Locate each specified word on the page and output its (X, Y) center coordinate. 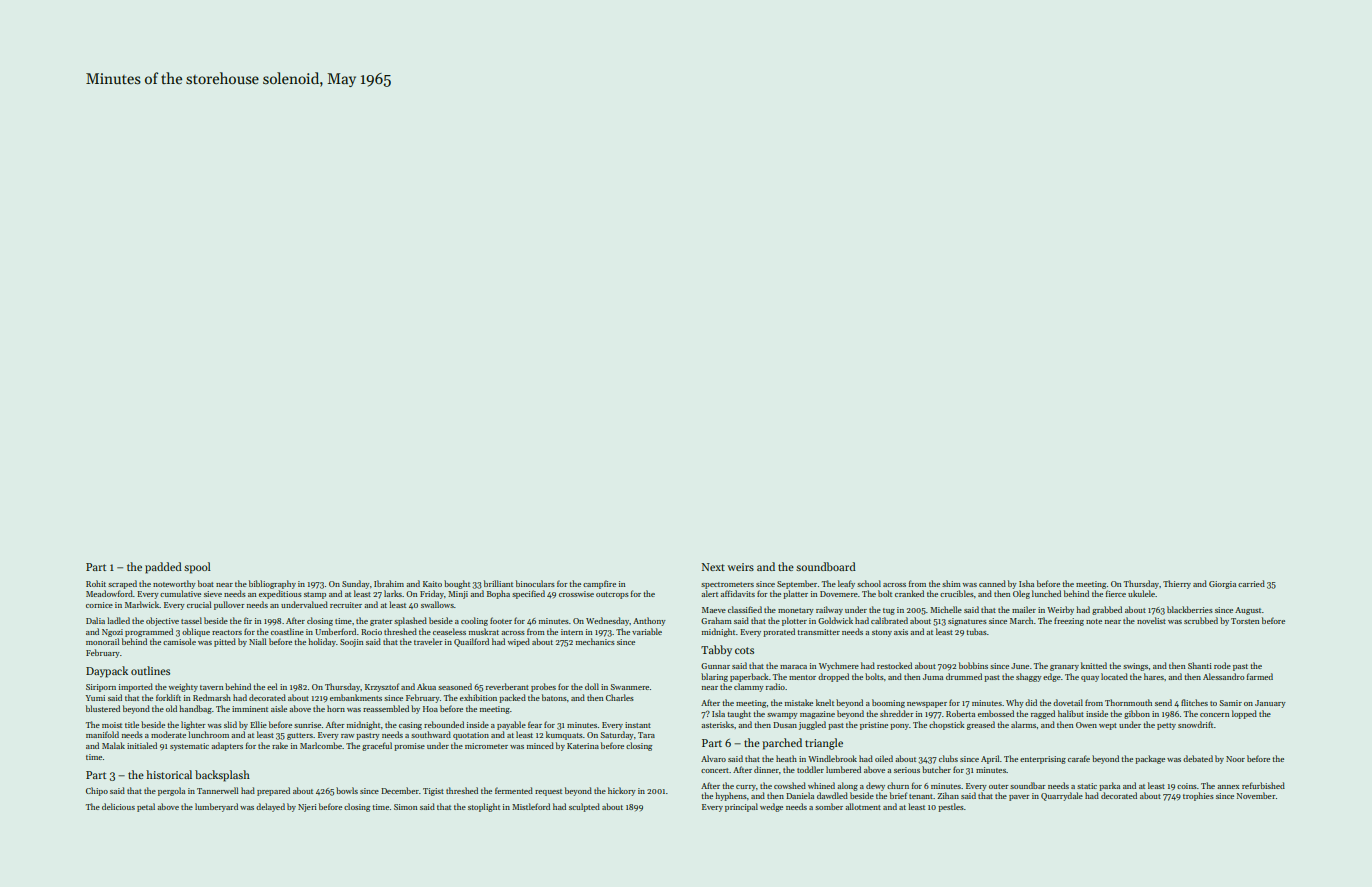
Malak (113, 745)
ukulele (1141, 593)
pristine (874, 726)
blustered (103, 708)
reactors (227, 632)
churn (898, 785)
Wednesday (608, 621)
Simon (405, 807)
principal (741, 807)
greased (981, 725)
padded (163, 568)
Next (713, 567)
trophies (1198, 796)
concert (715, 770)
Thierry (1177, 584)
